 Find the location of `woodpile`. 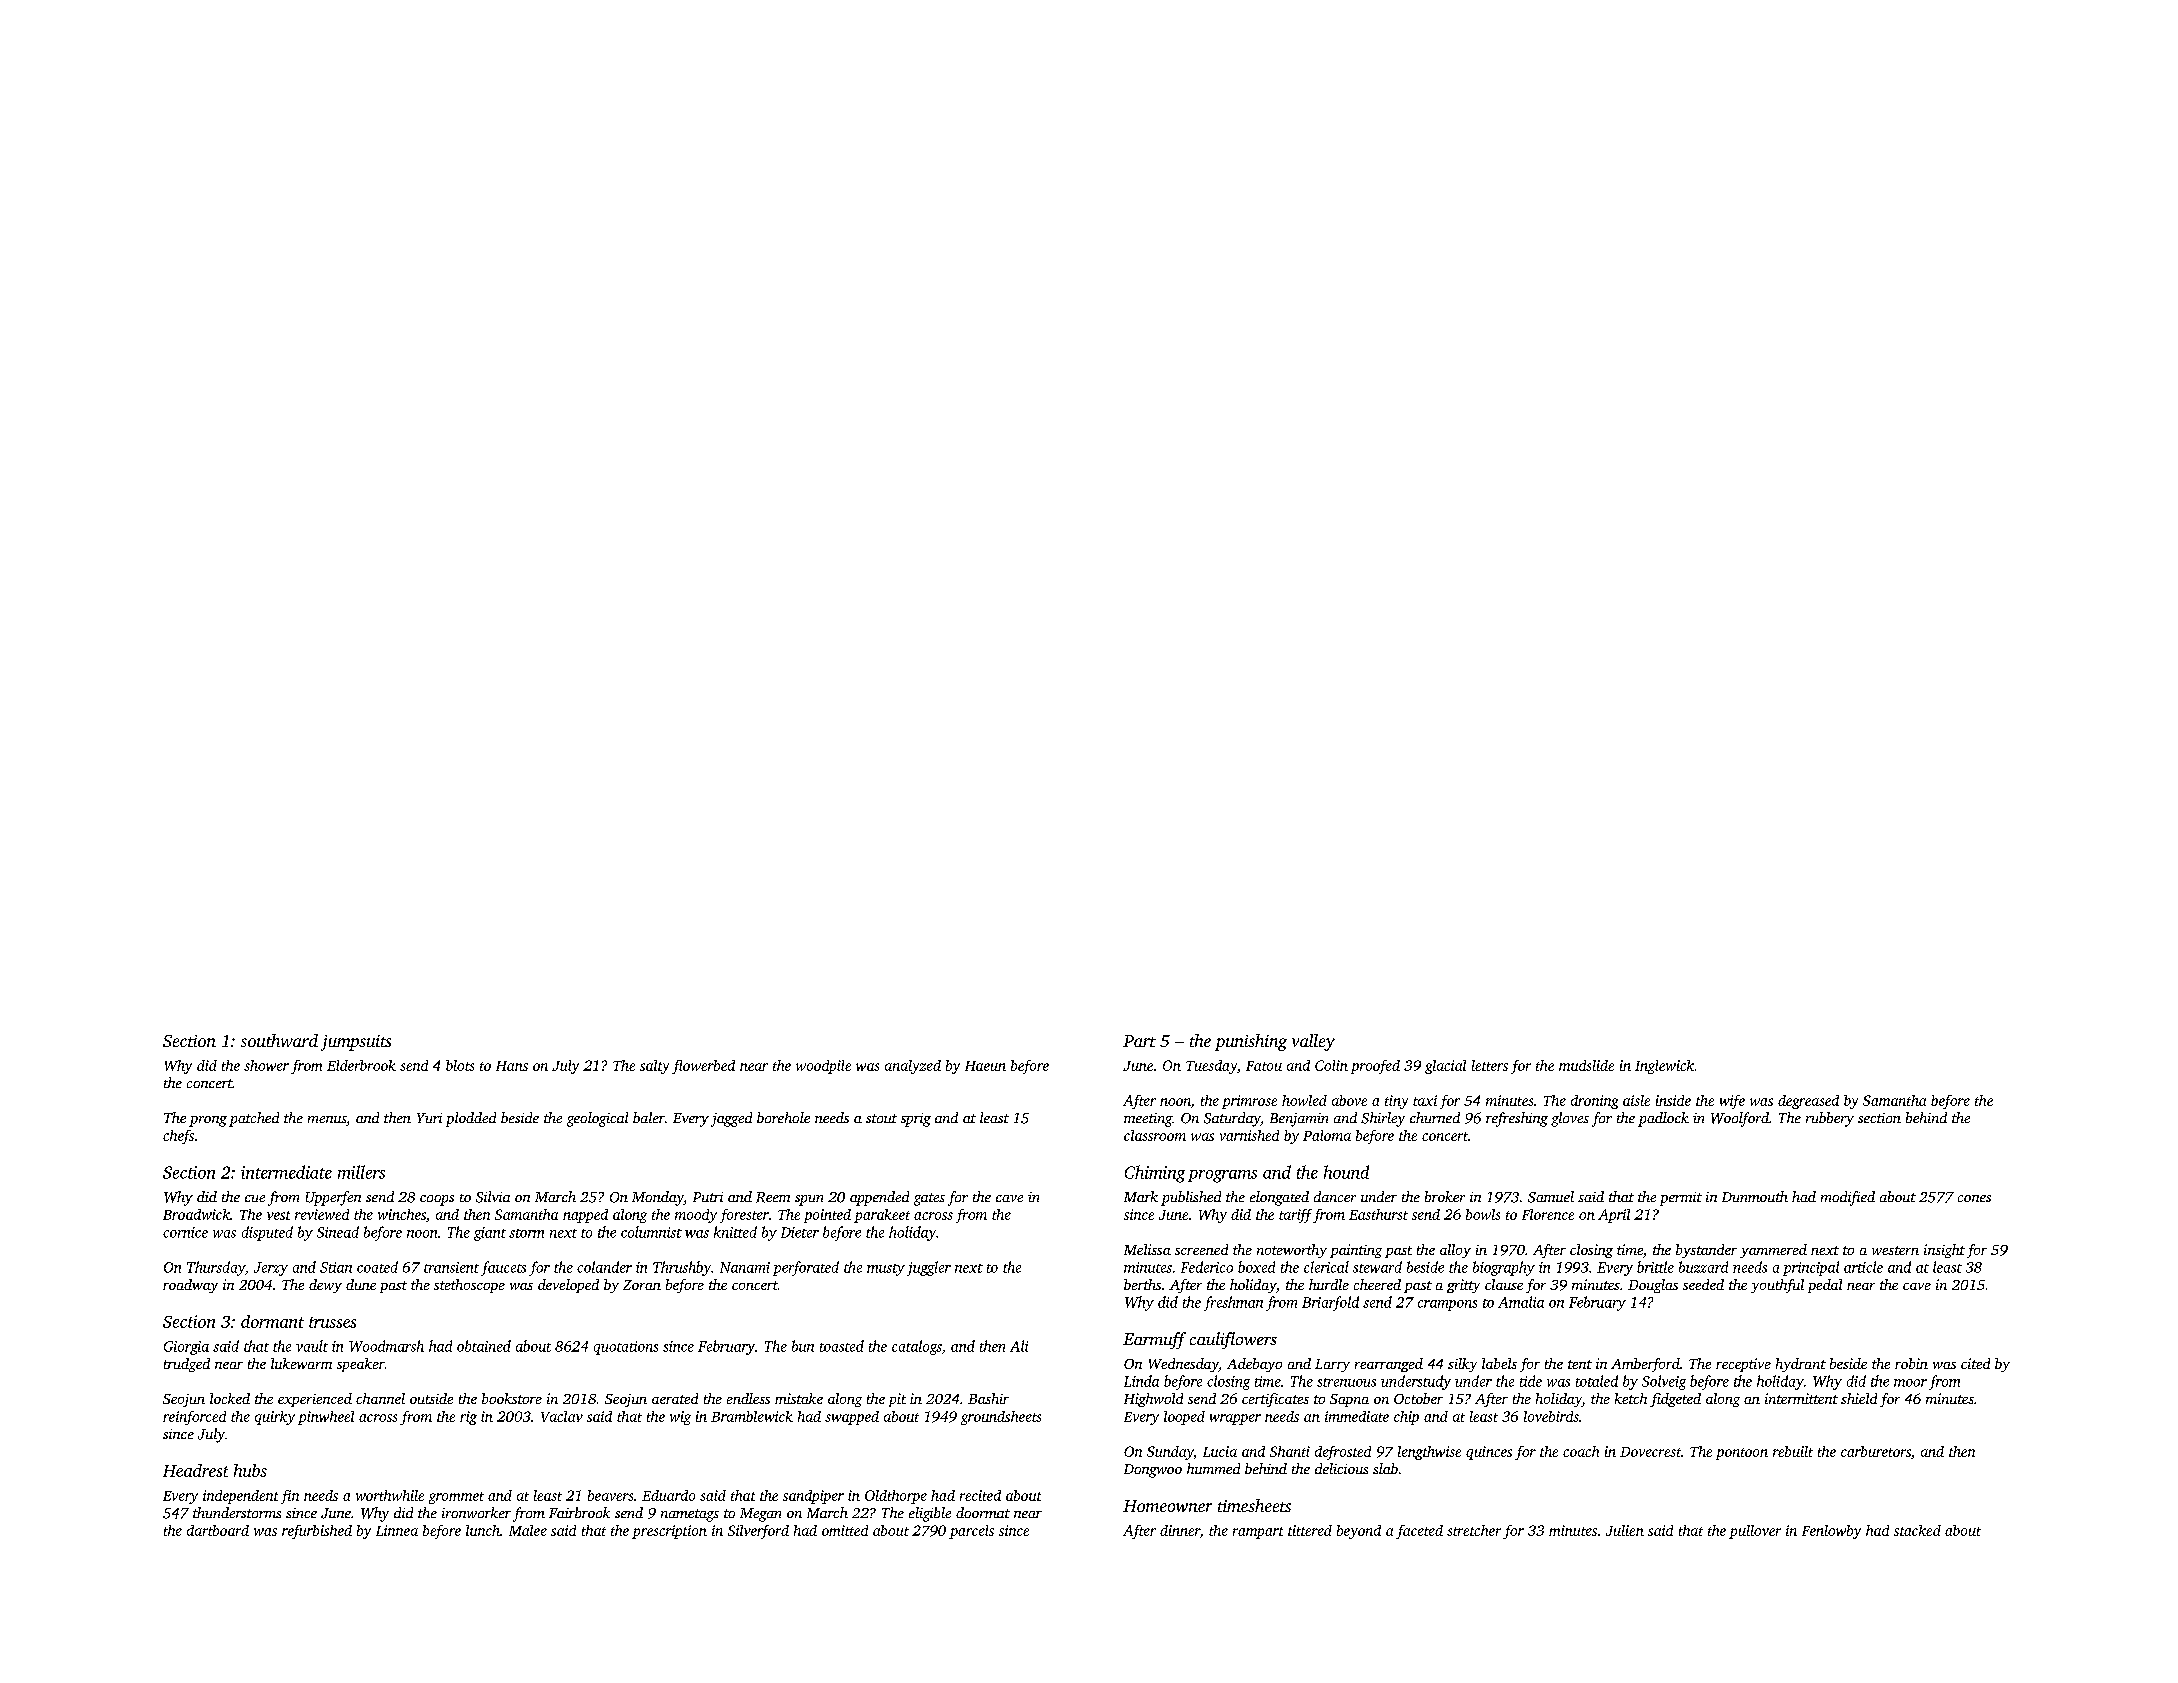

woodpile is located at coordinates (823, 1067).
